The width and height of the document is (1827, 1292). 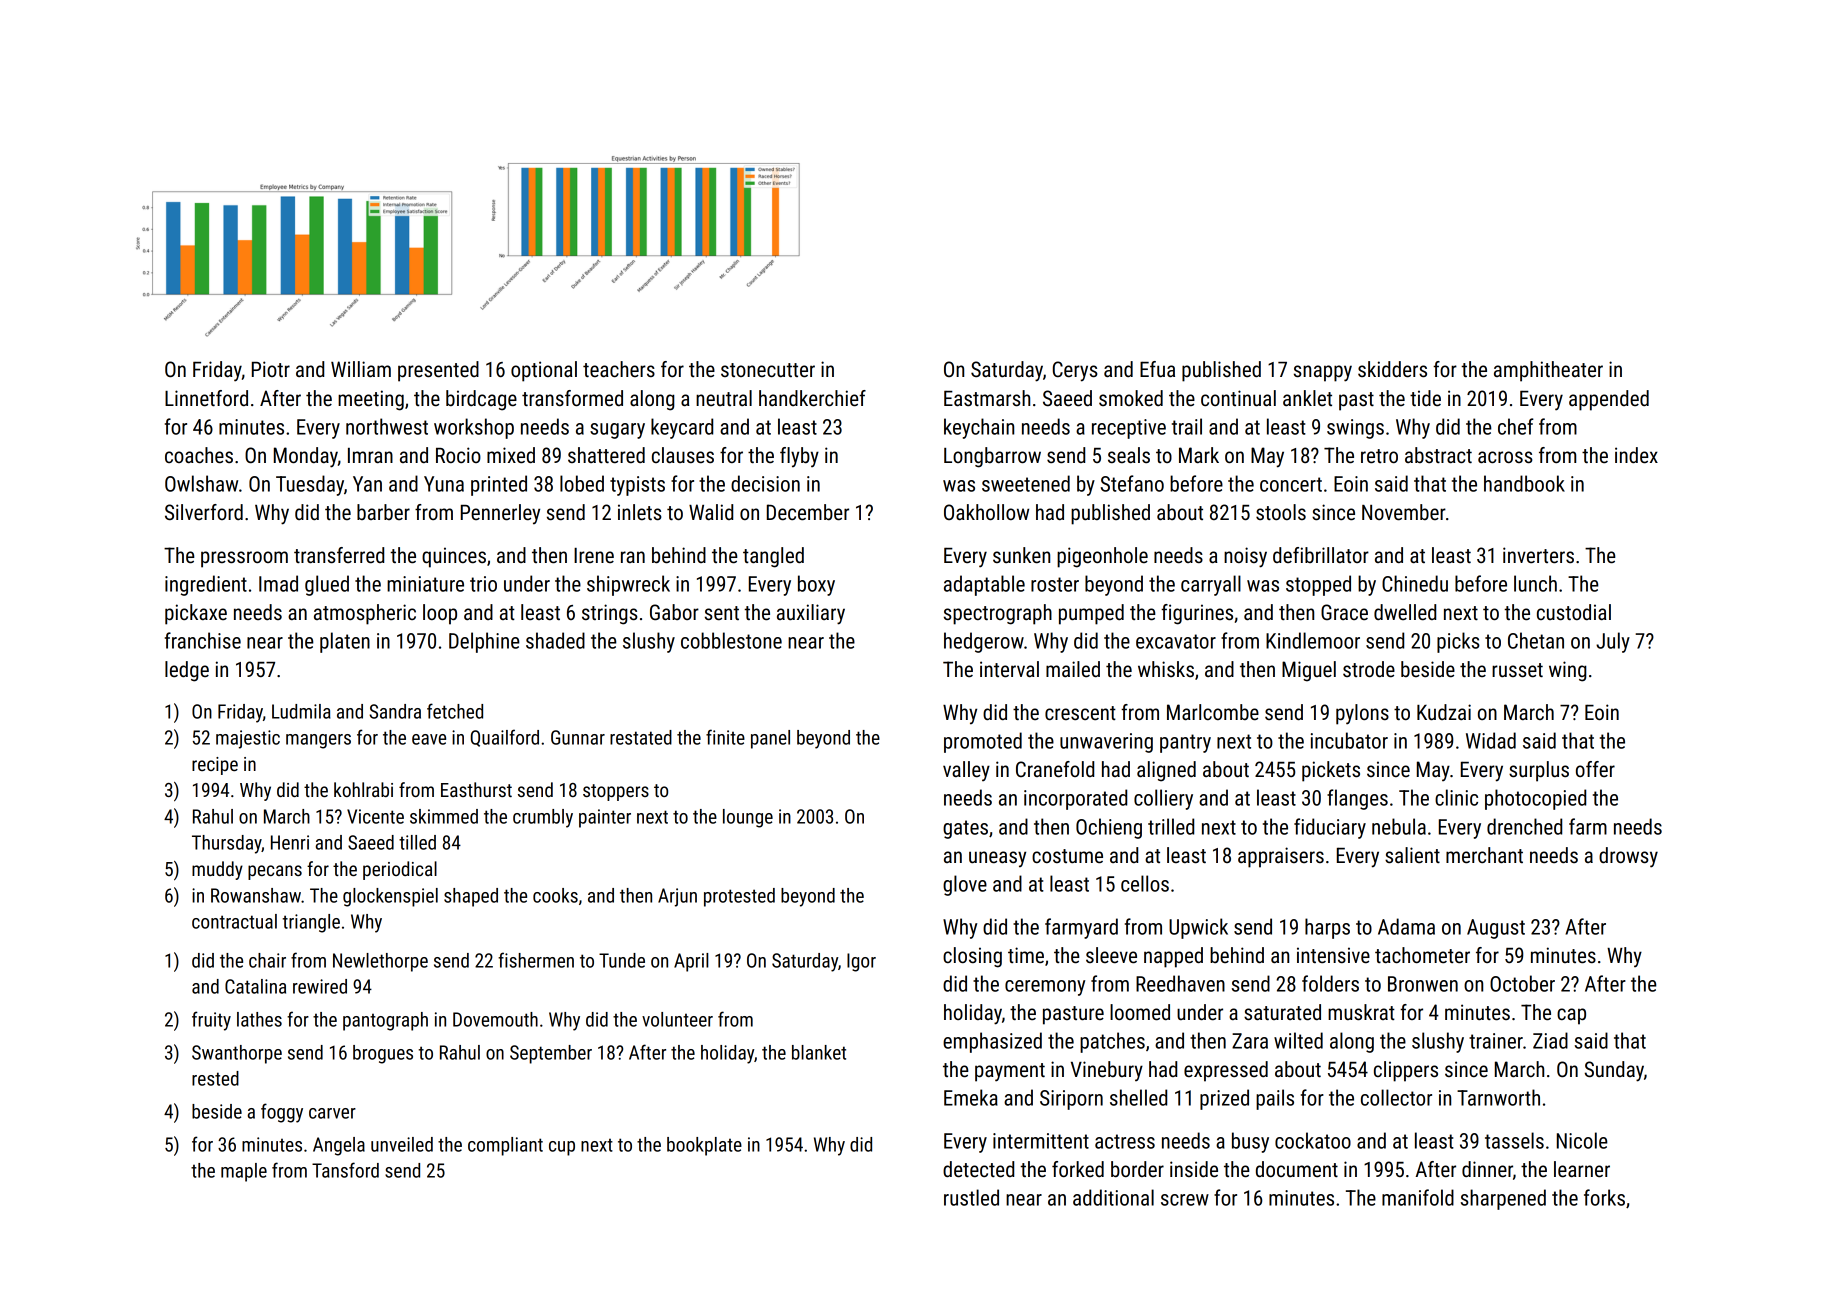 I want to click on additional, so click(x=1113, y=1197).
